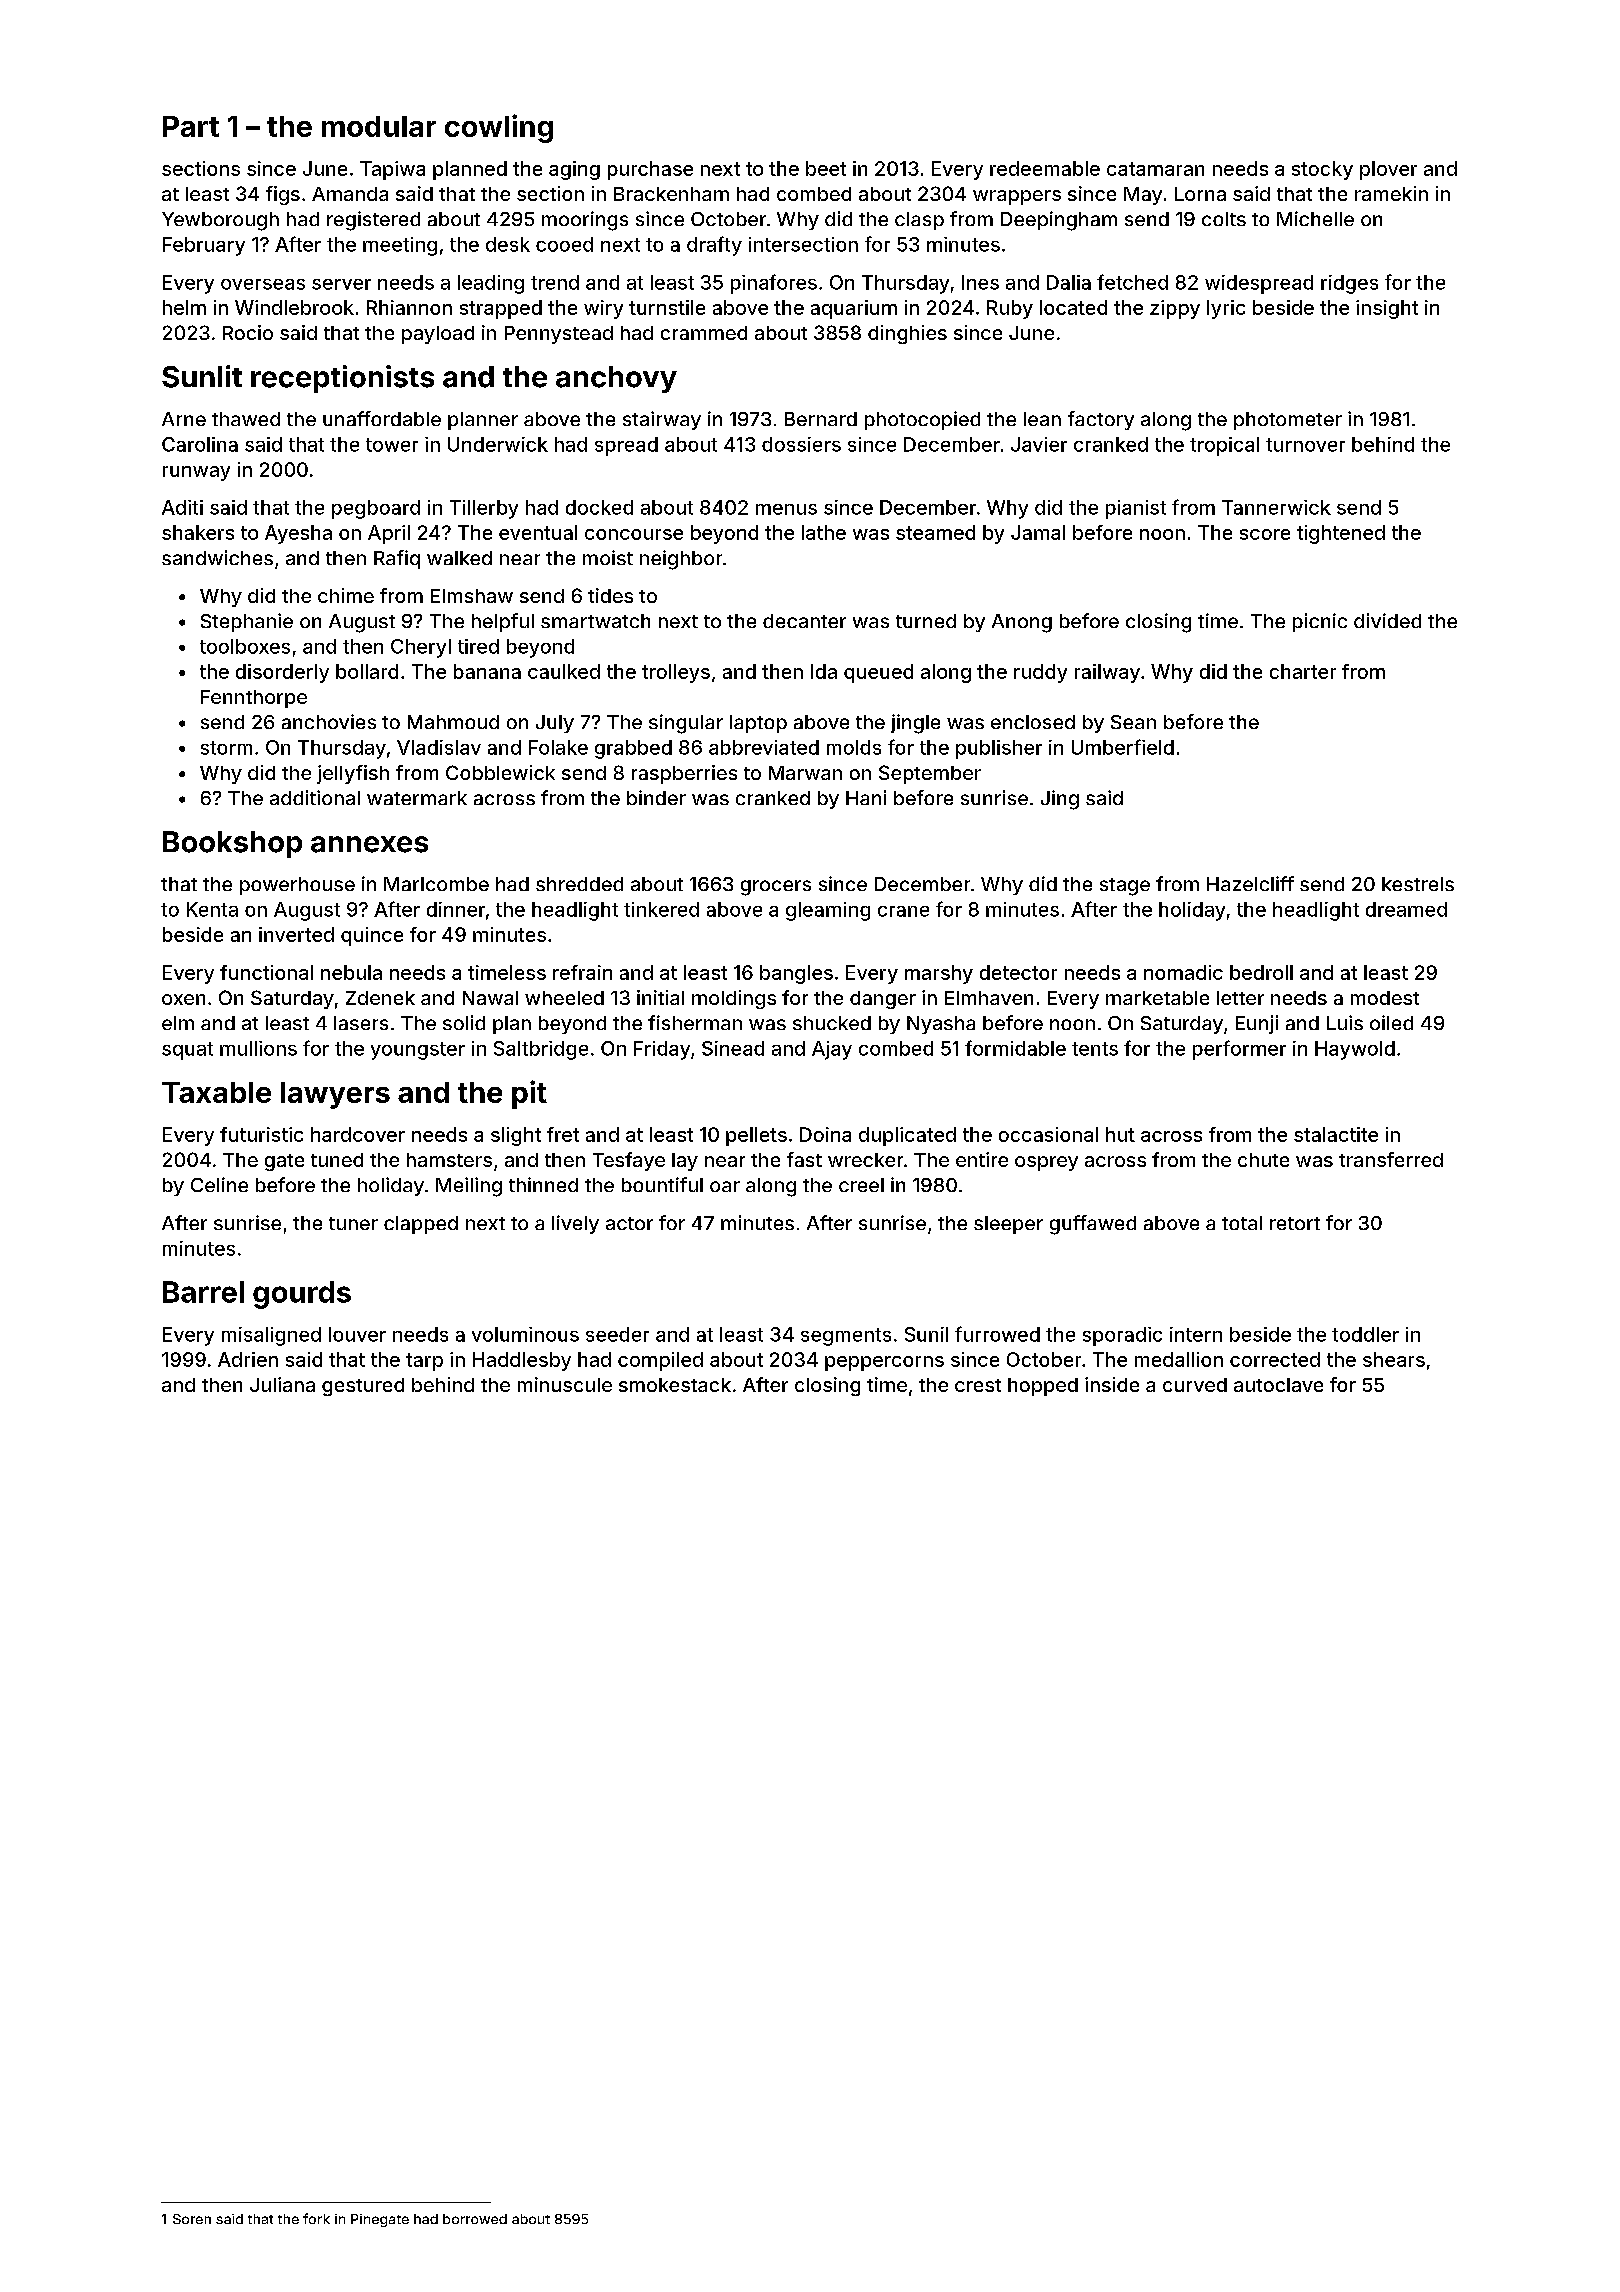 This screenshot has width=1620, height=2292. Describe the element at coordinates (764, 747) in the screenshot. I see `abbreviated` at that location.
